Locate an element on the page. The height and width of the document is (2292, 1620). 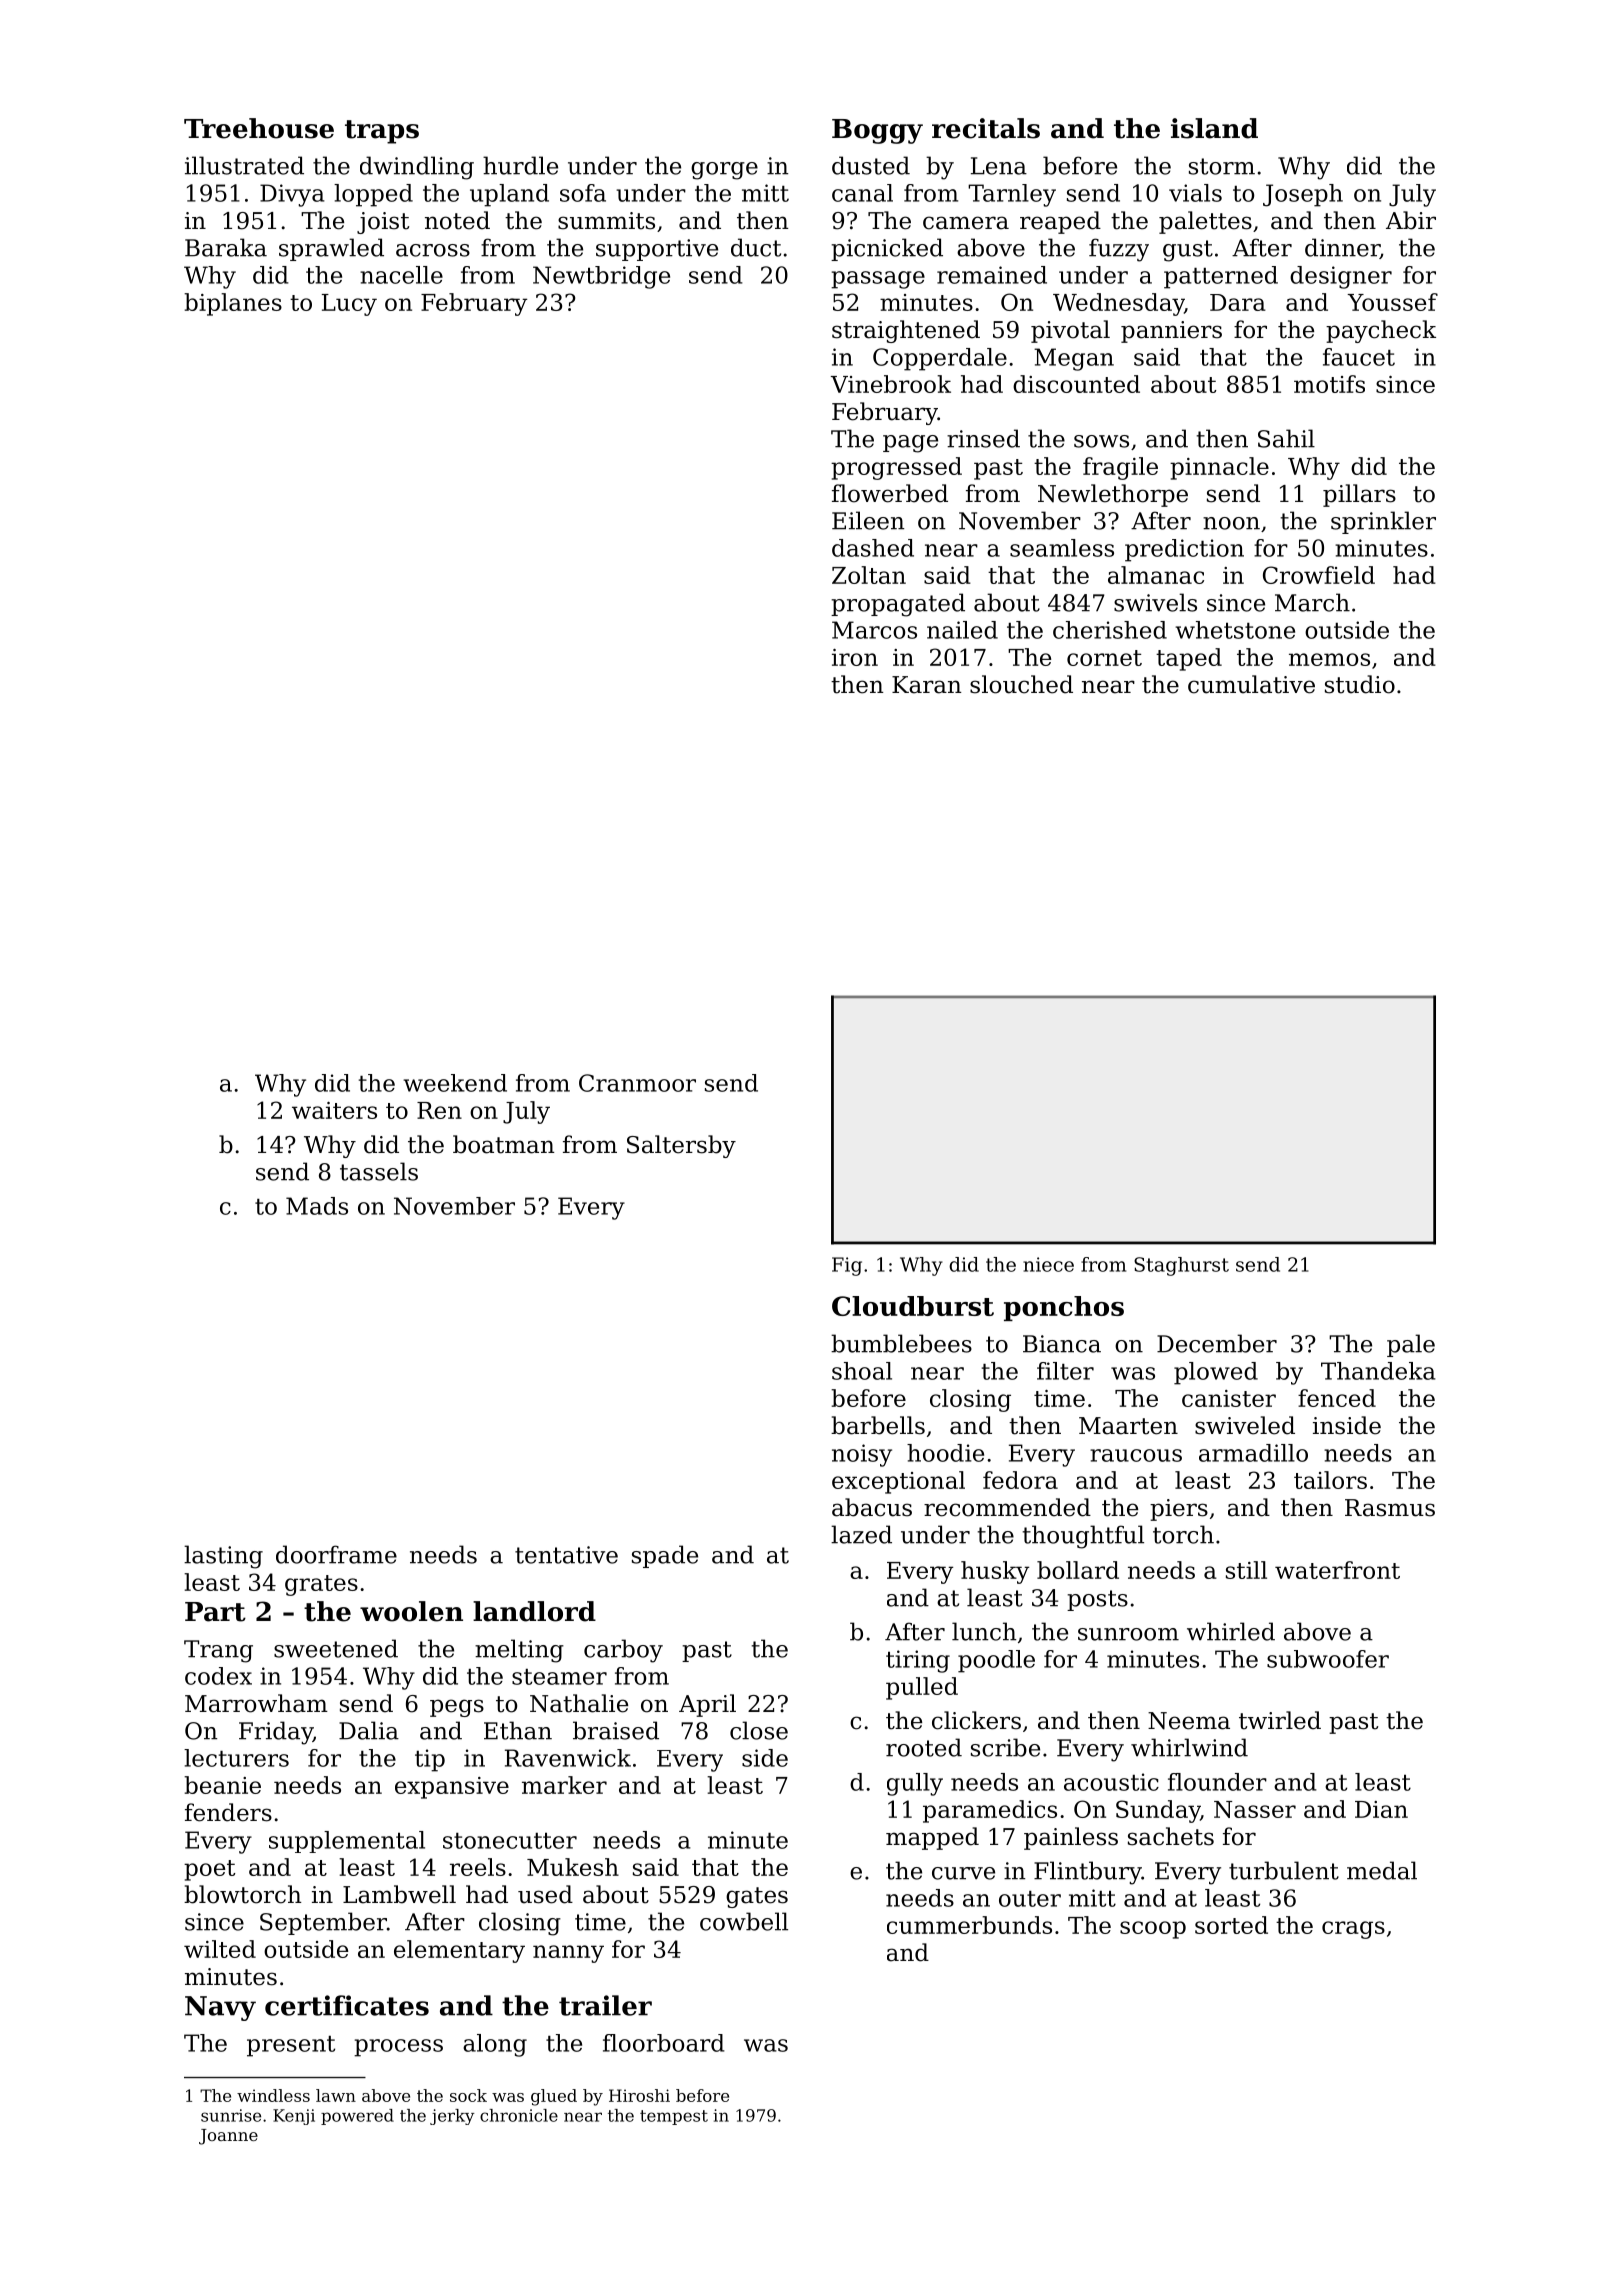
tempest is located at coordinates (674, 2117).
